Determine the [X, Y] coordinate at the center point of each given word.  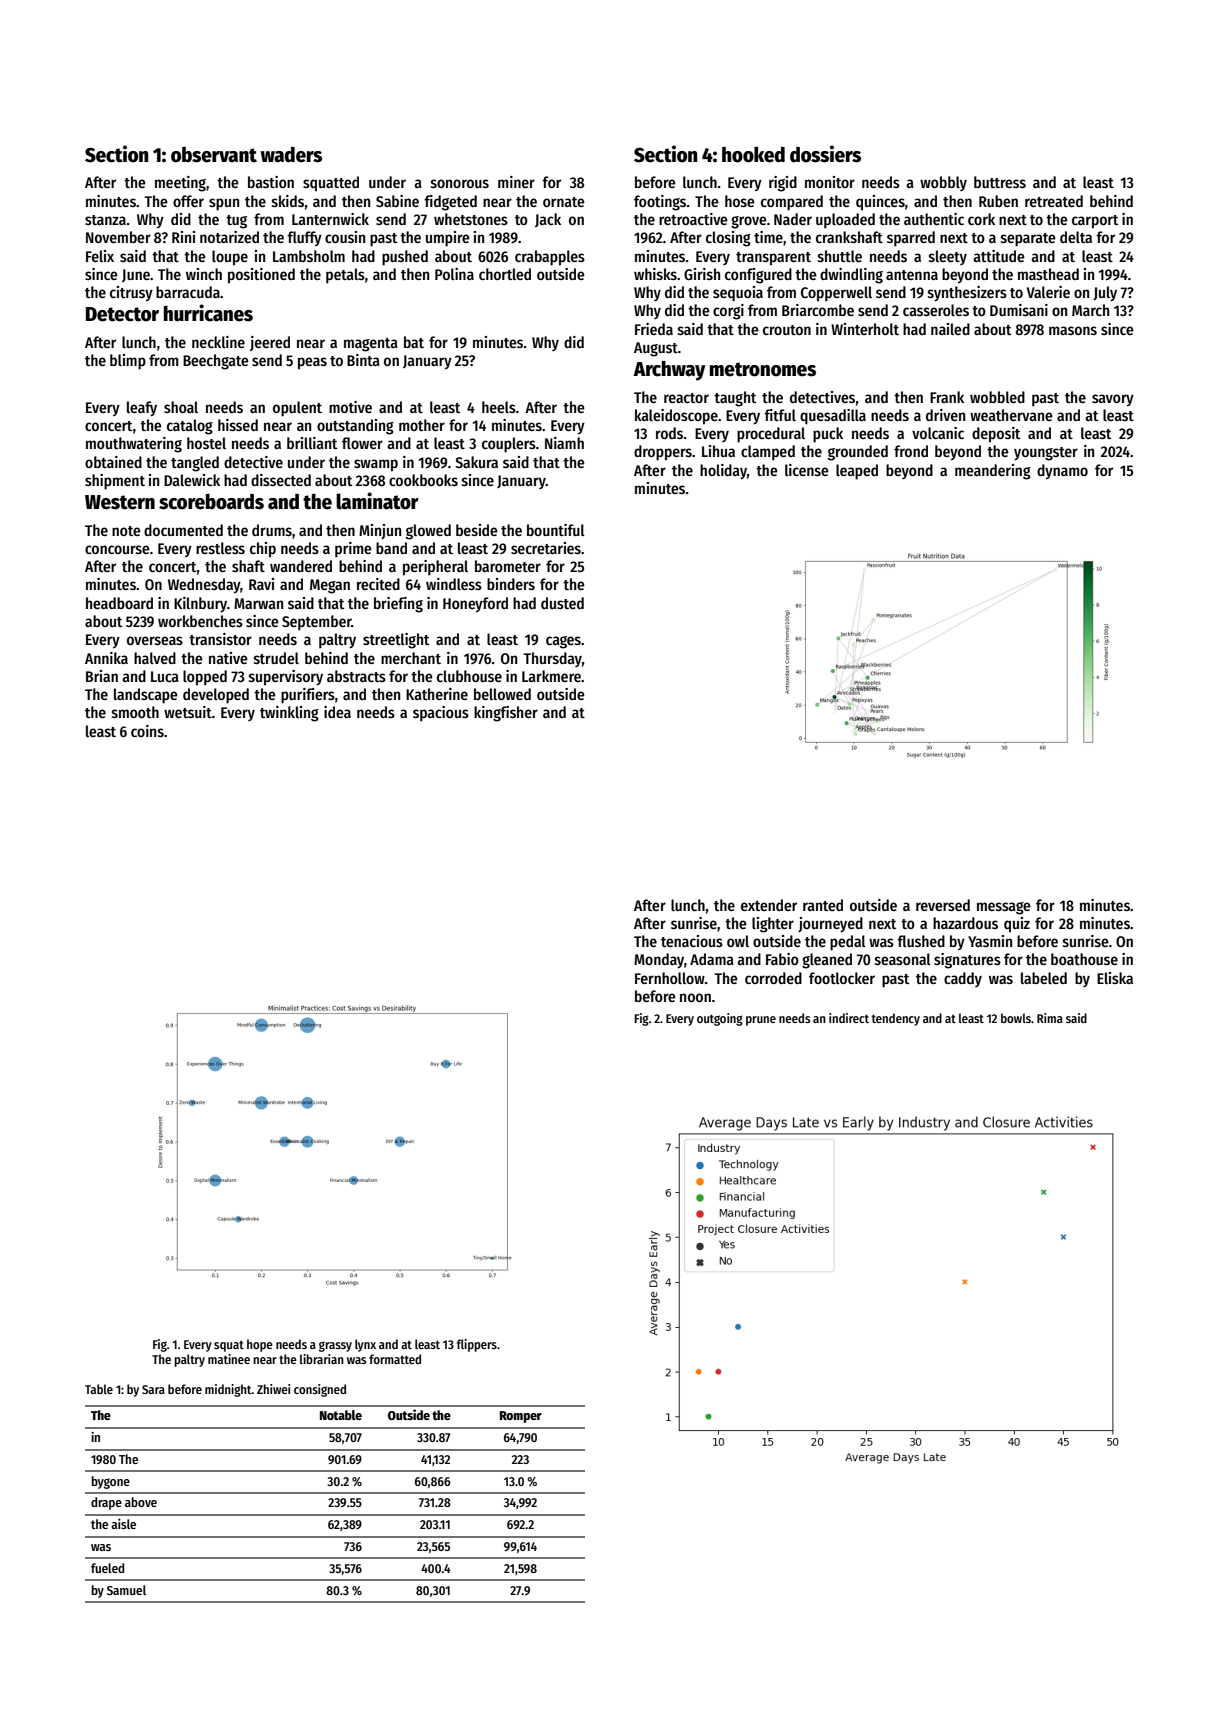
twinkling [289, 714]
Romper [521, 1417]
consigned [320, 1390]
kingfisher [506, 714]
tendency [896, 1019]
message [1004, 908]
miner [516, 182]
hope [260, 1345]
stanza [105, 220]
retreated [1054, 201]
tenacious [692, 941]
